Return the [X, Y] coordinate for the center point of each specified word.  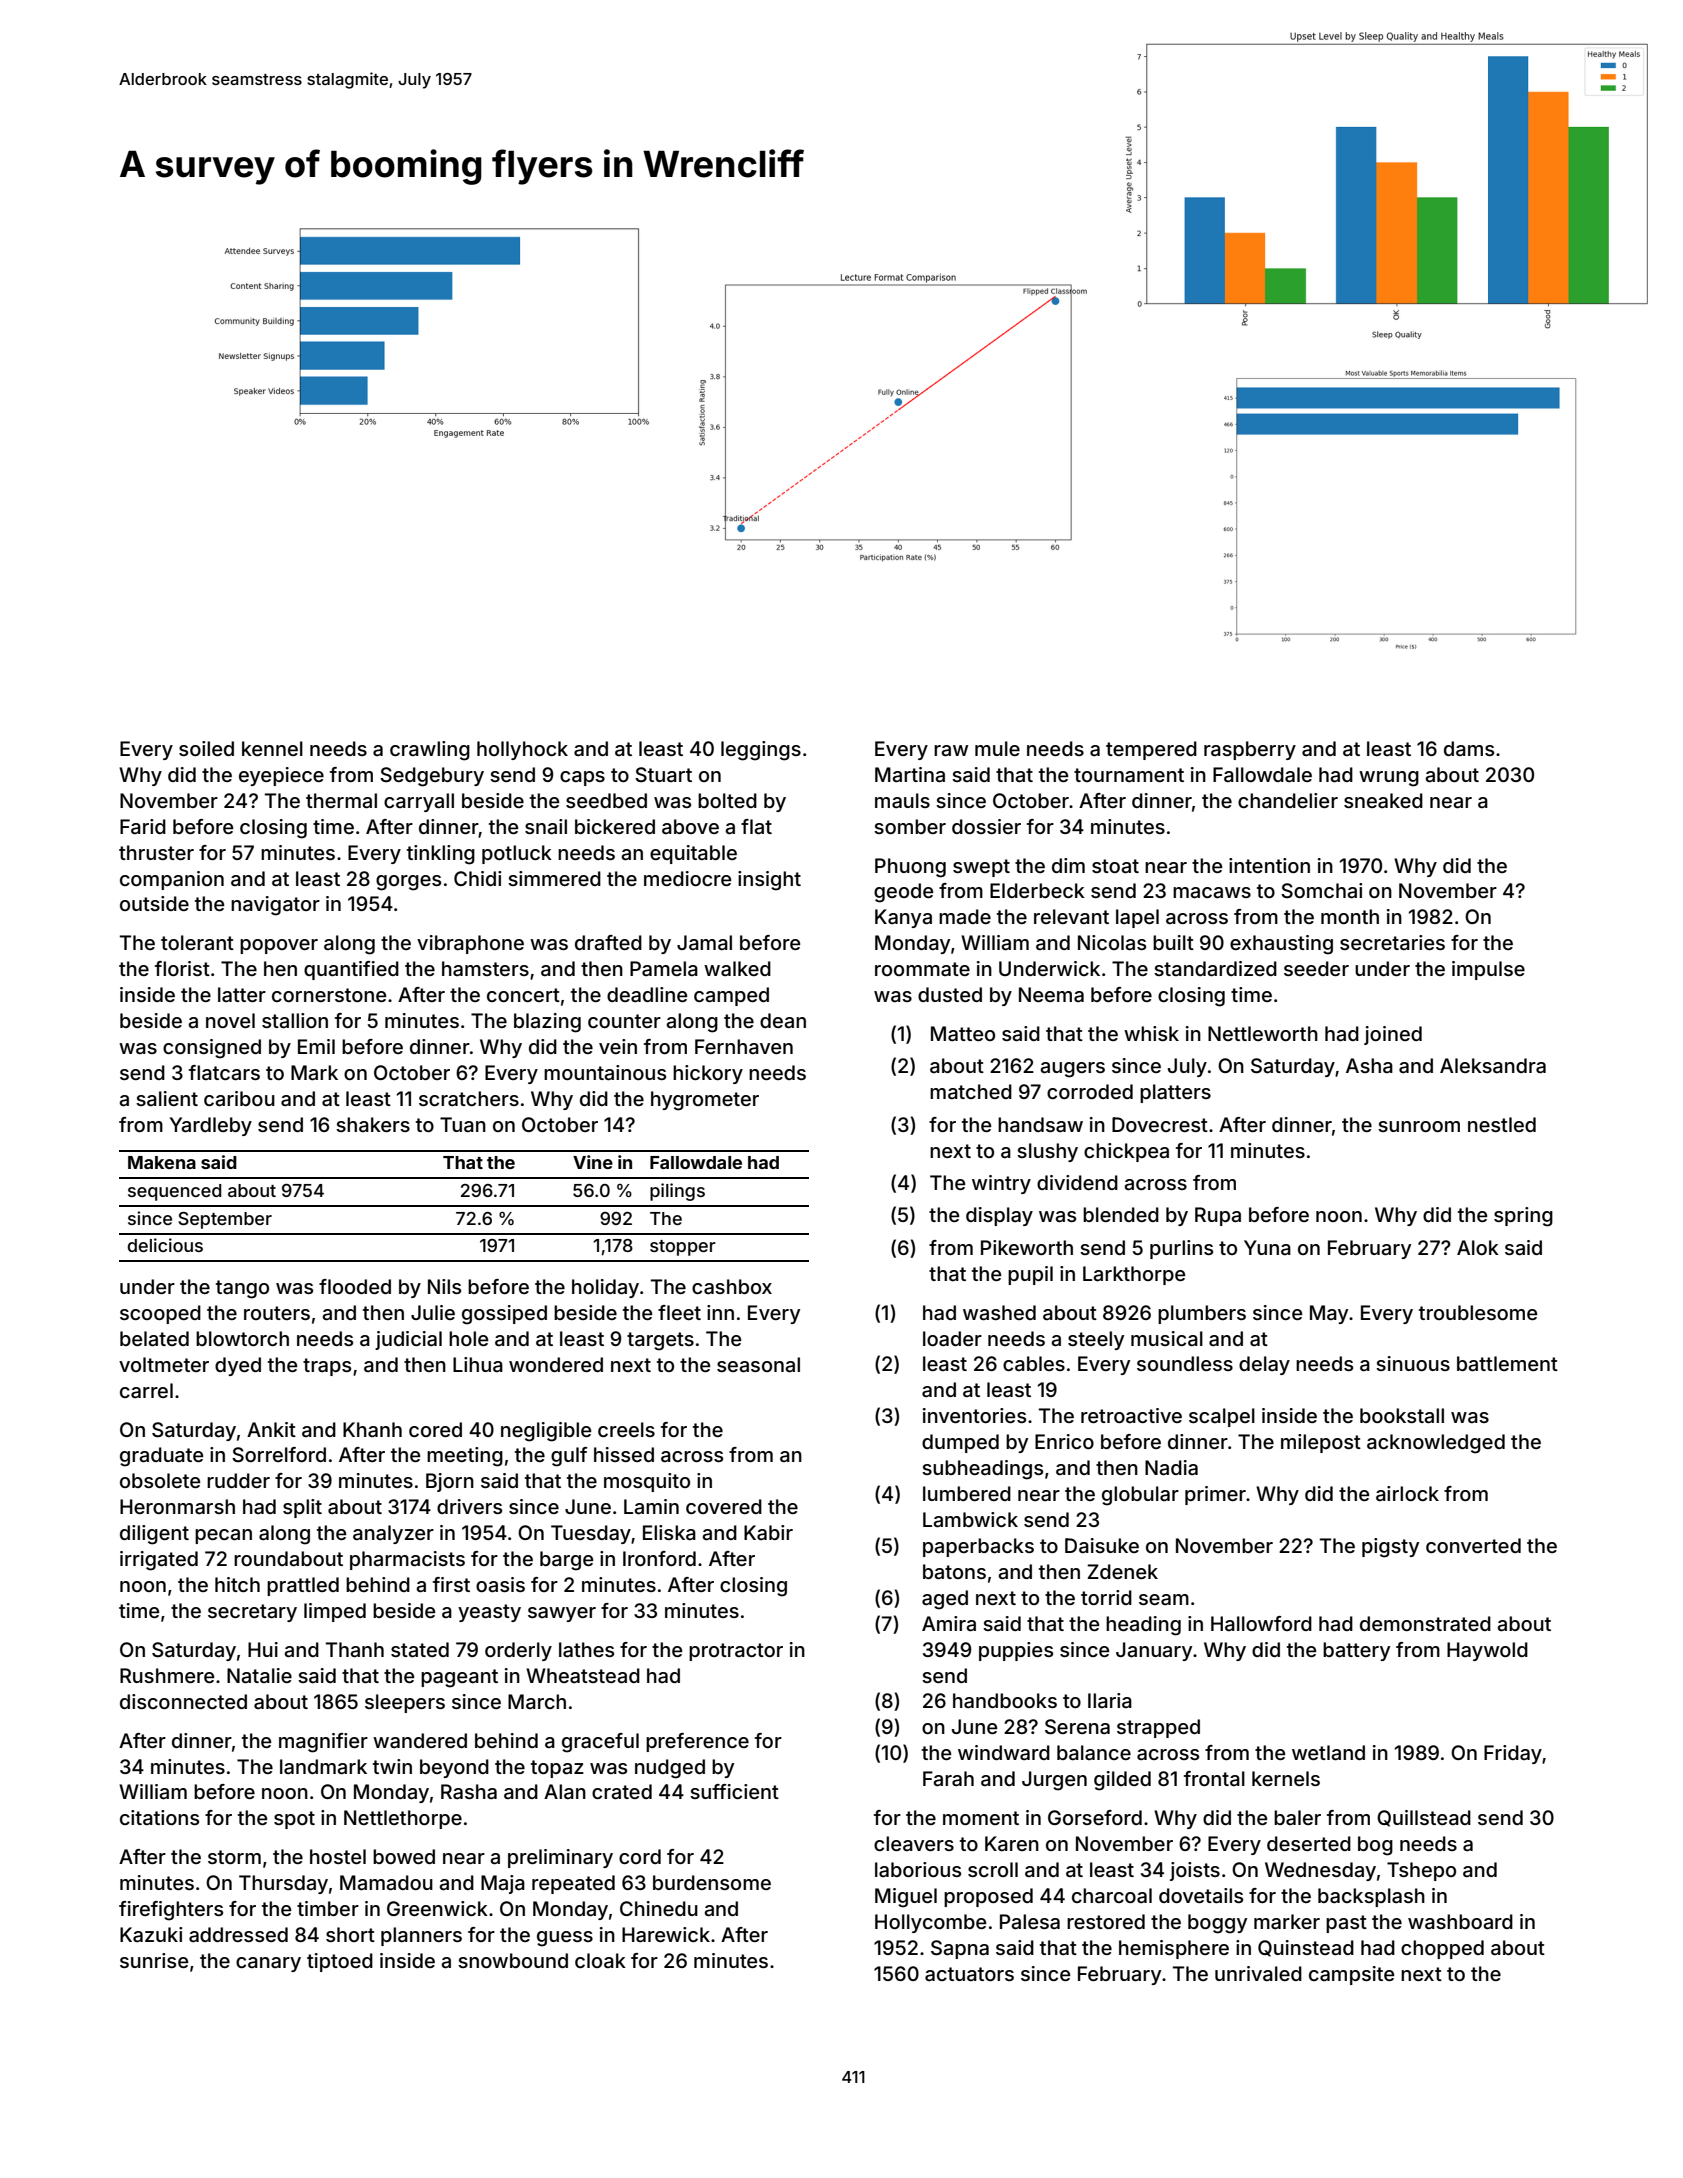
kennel [272, 748]
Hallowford [1261, 1623]
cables [1034, 1363]
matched [971, 1091]
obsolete [160, 1480]
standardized [1215, 969]
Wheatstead [583, 1676]
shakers [373, 1124]
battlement [1507, 1364]
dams [1469, 748]
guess [565, 1939]
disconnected [183, 1701]
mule [997, 748]
